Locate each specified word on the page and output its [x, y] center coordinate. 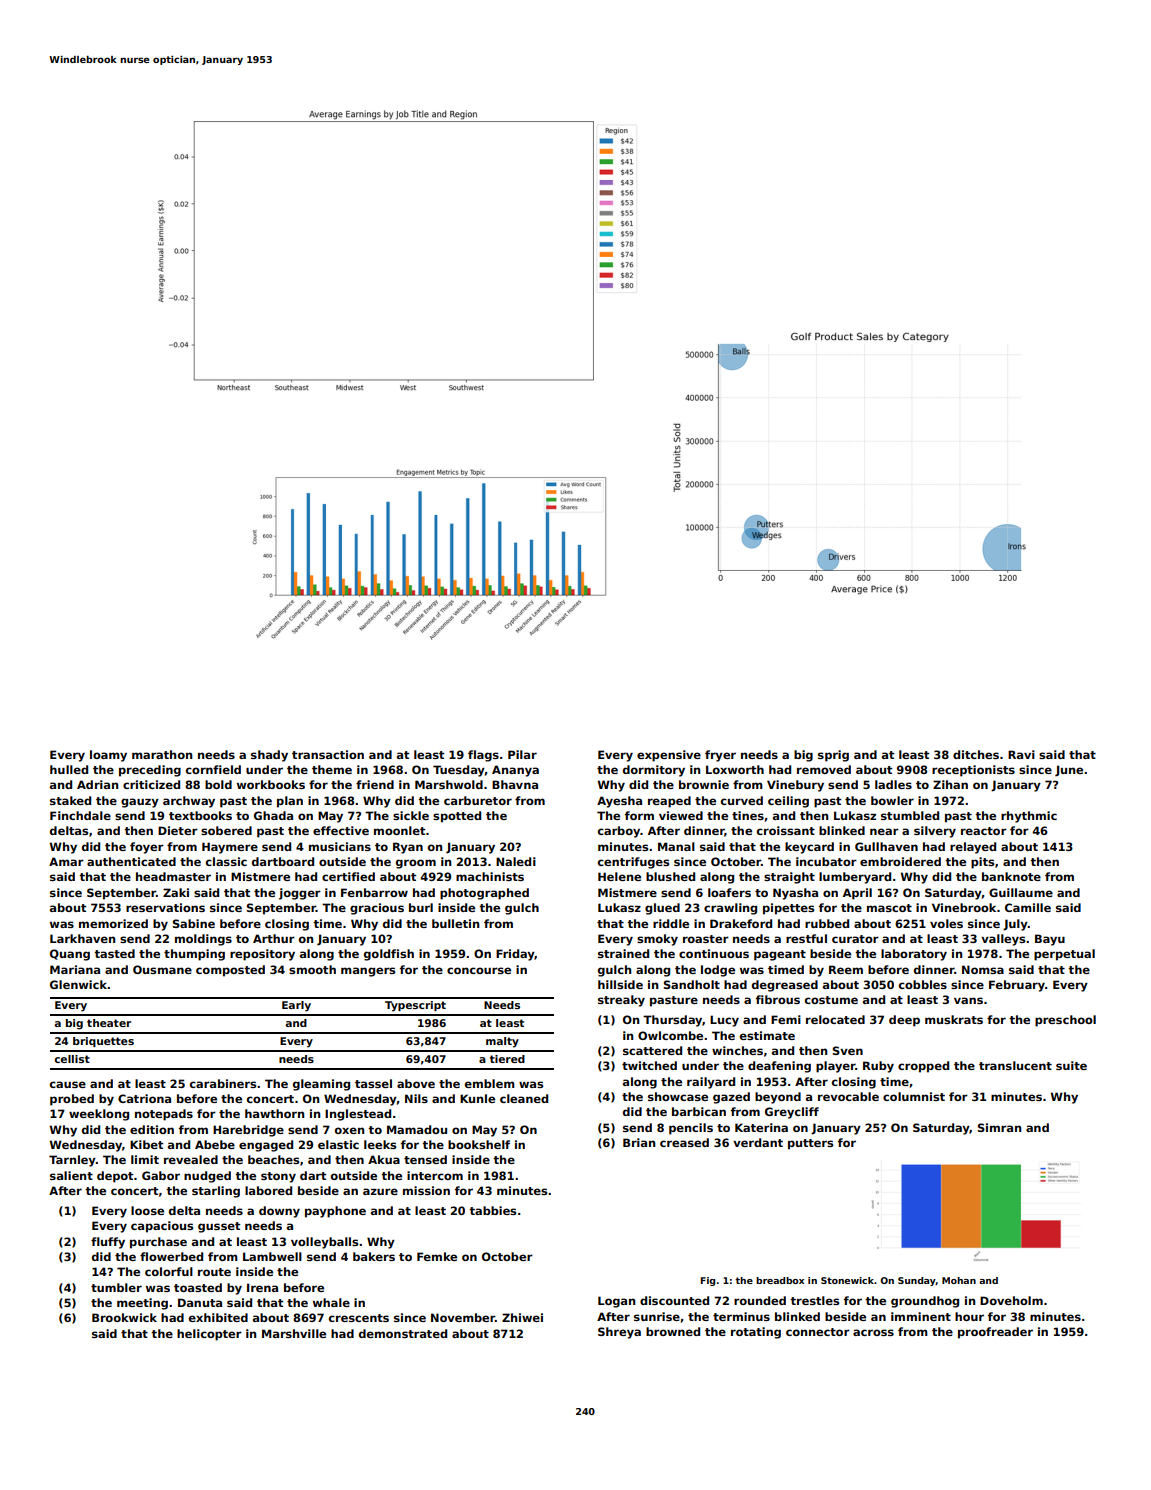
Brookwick [124, 1317]
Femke [437, 1256]
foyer [147, 848]
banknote [1011, 876]
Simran [999, 1127]
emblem [490, 1083]
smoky [657, 940]
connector [818, 1332]
